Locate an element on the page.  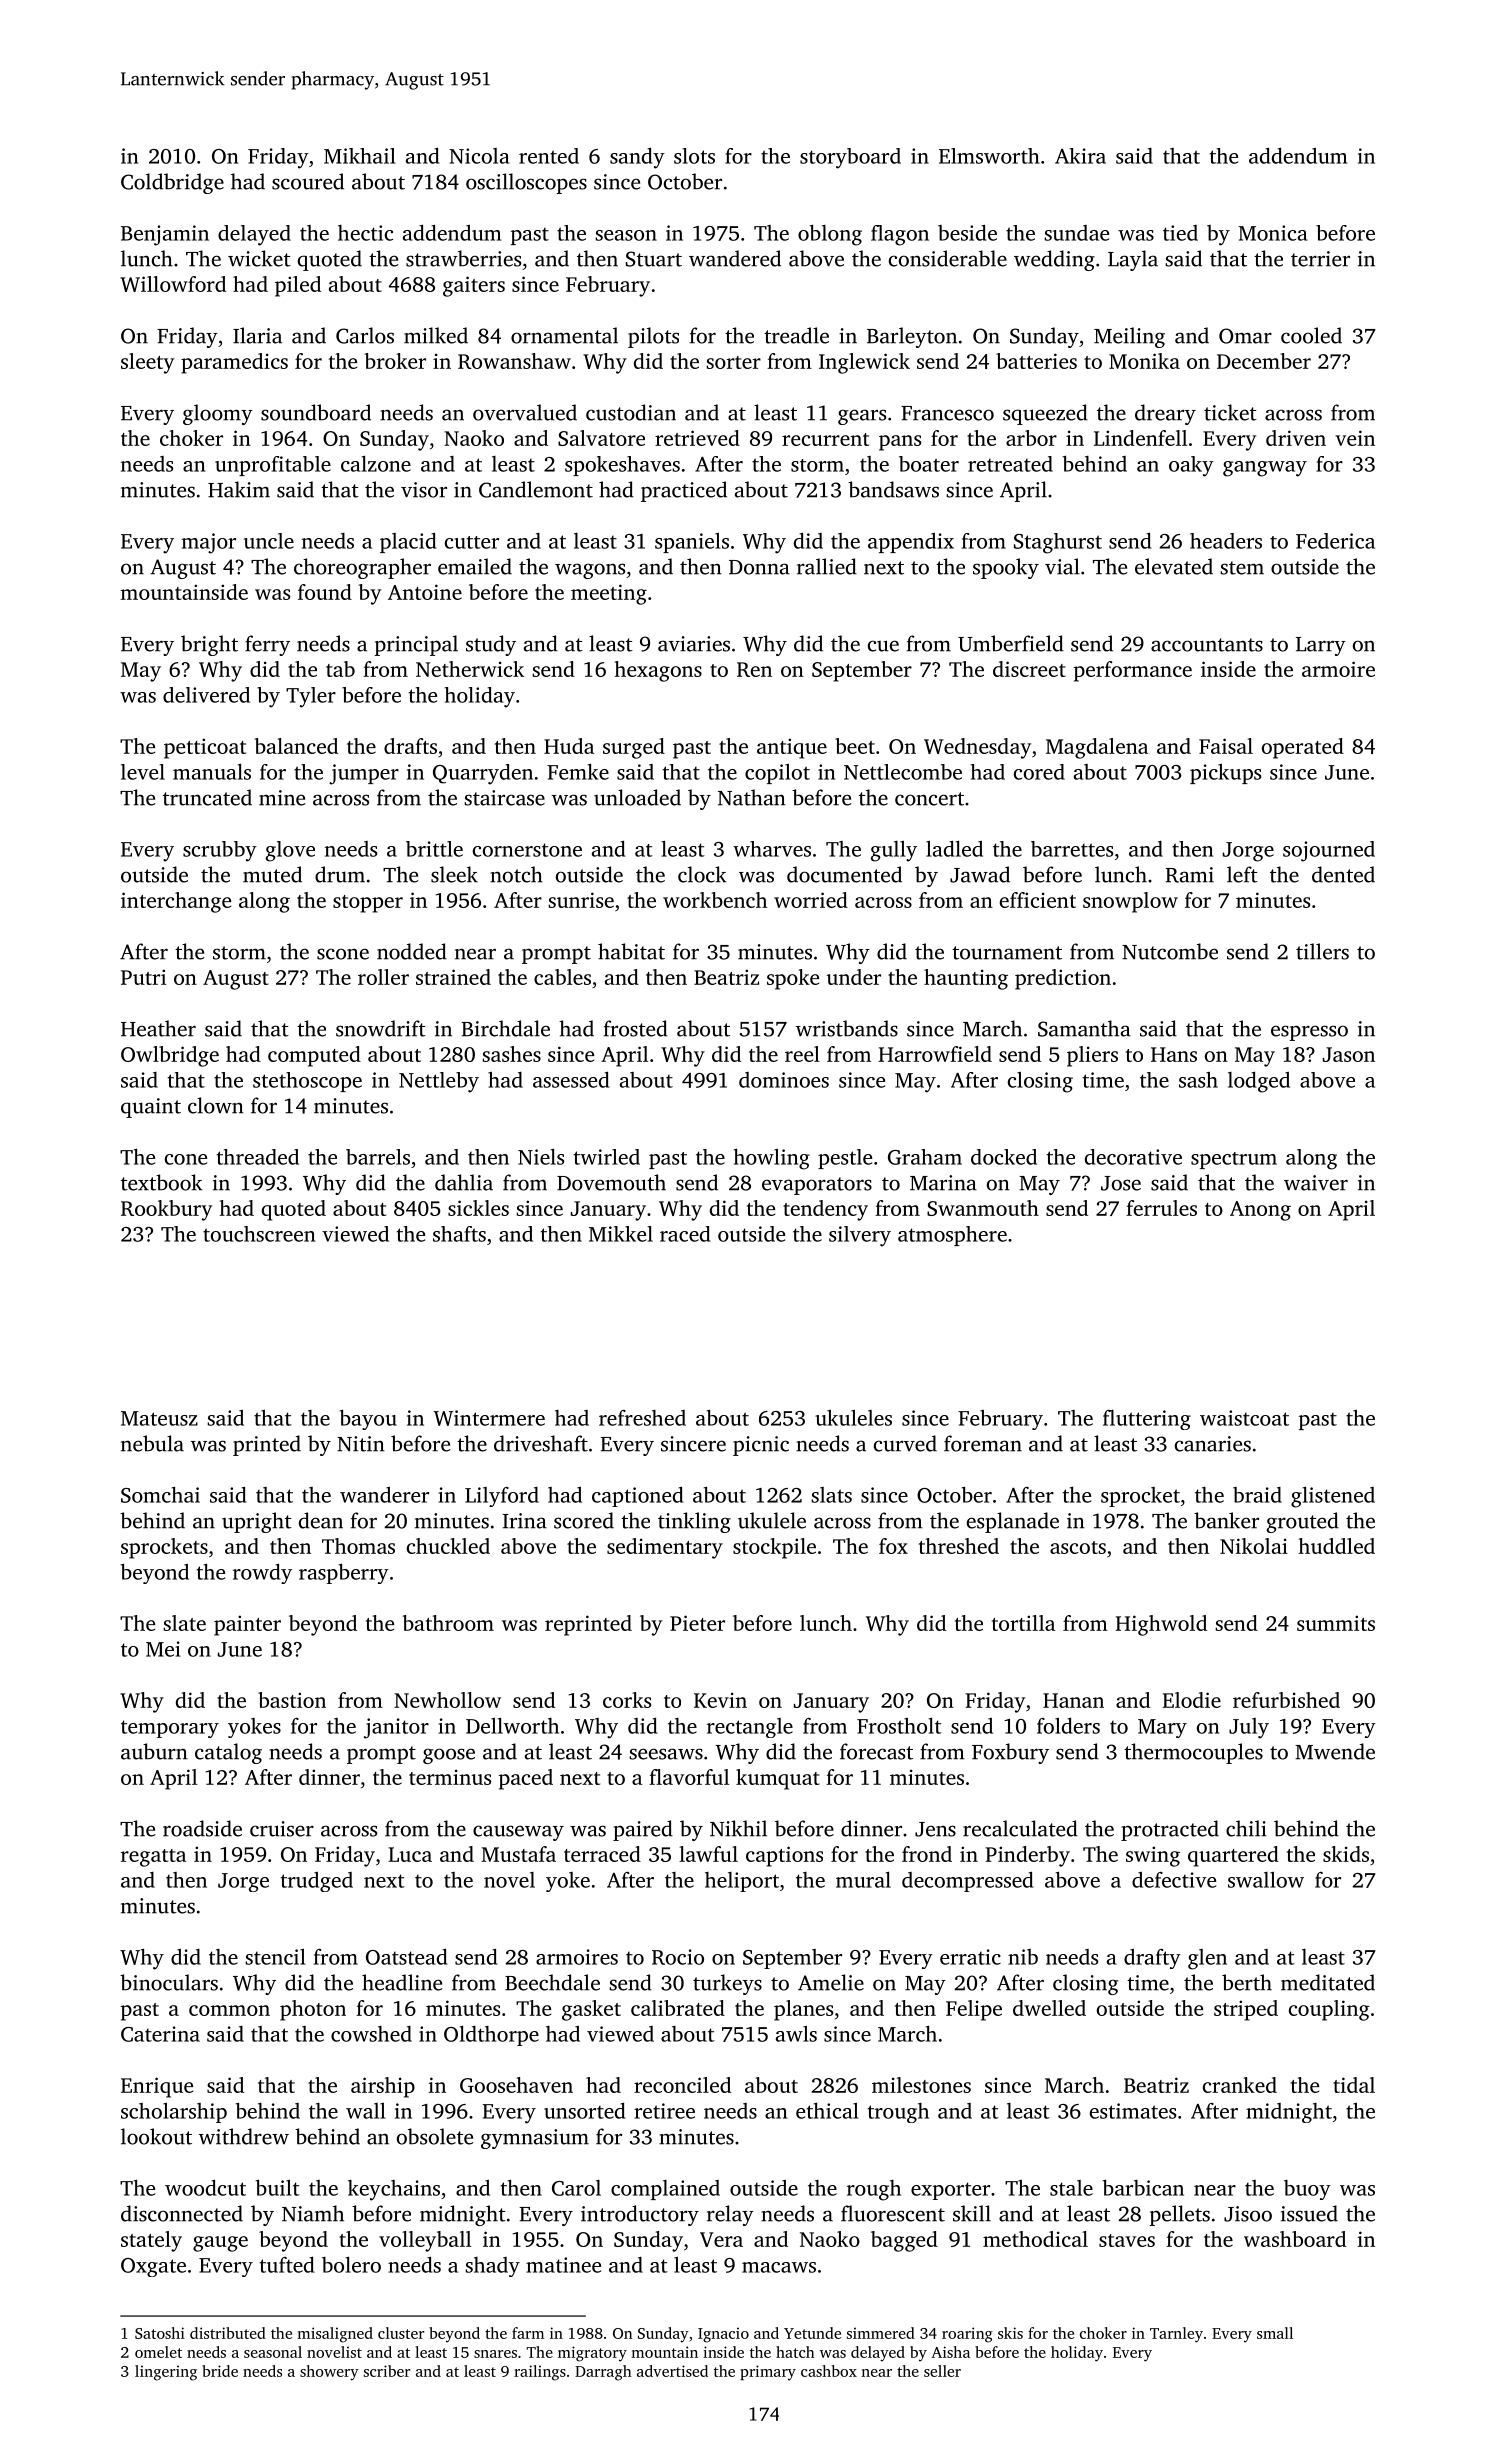
bayou is located at coordinates (368, 1419).
